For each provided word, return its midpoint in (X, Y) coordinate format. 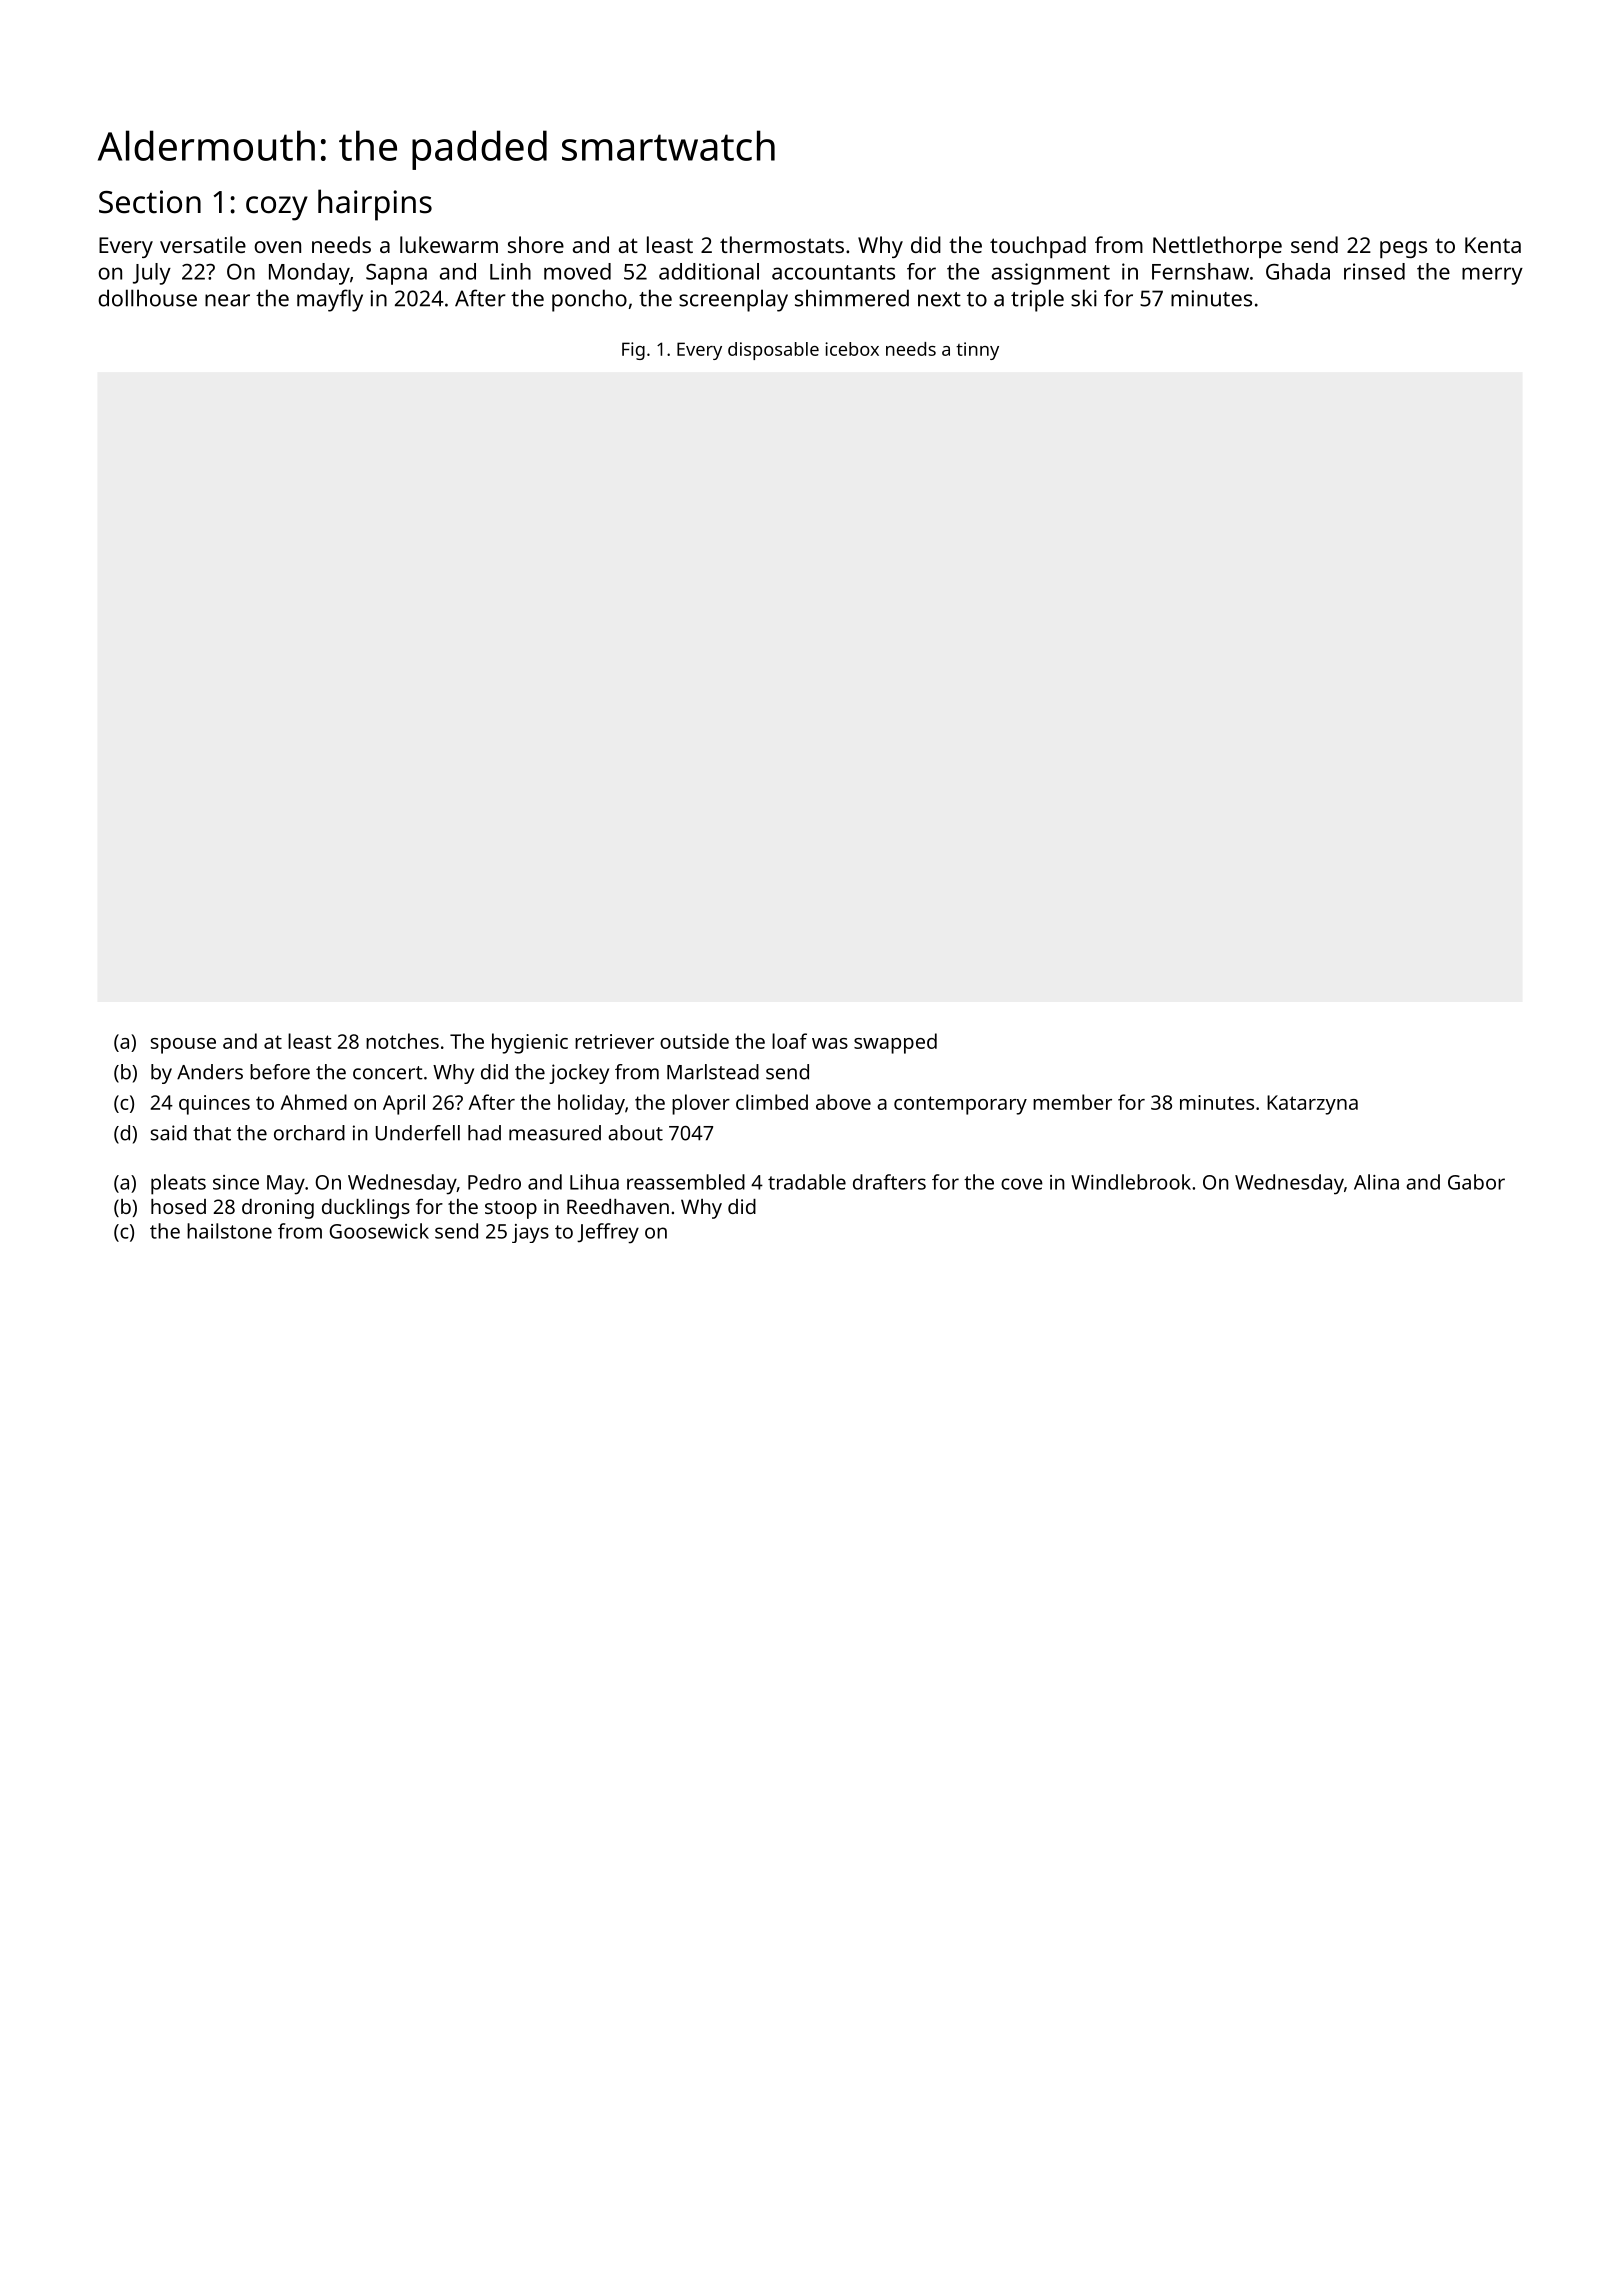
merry (1492, 276)
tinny (977, 351)
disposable (773, 351)
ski (1084, 298)
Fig (633, 351)
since (236, 1182)
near (227, 300)
